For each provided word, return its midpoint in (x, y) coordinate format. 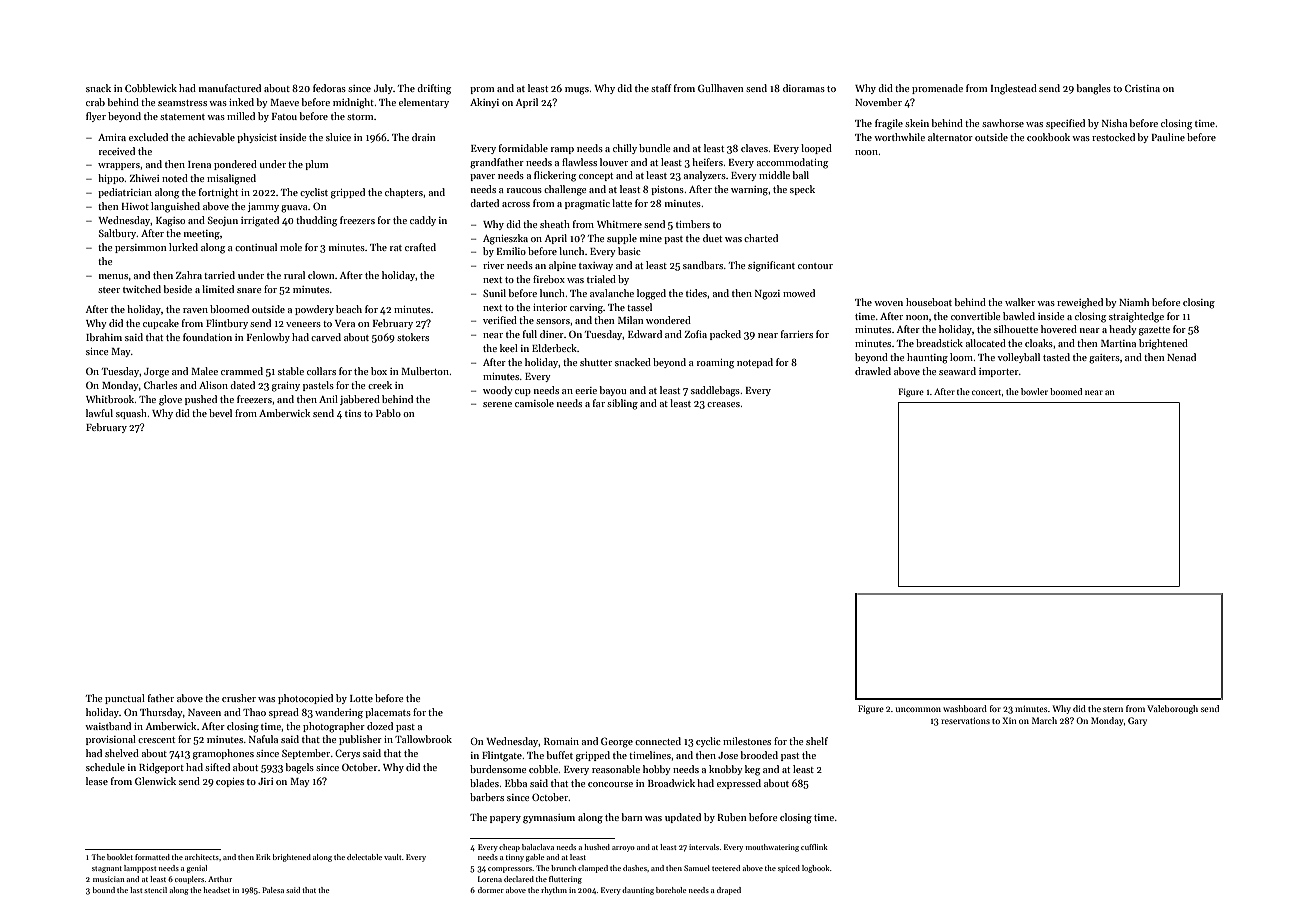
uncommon (918, 709)
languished (175, 207)
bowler (1034, 391)
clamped (593, 869)
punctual (125, 699)
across (516, 204)
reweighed (1080, 303)
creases (723, 404)
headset (216, 890)
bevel (220, 413)
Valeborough (1172, 709)
